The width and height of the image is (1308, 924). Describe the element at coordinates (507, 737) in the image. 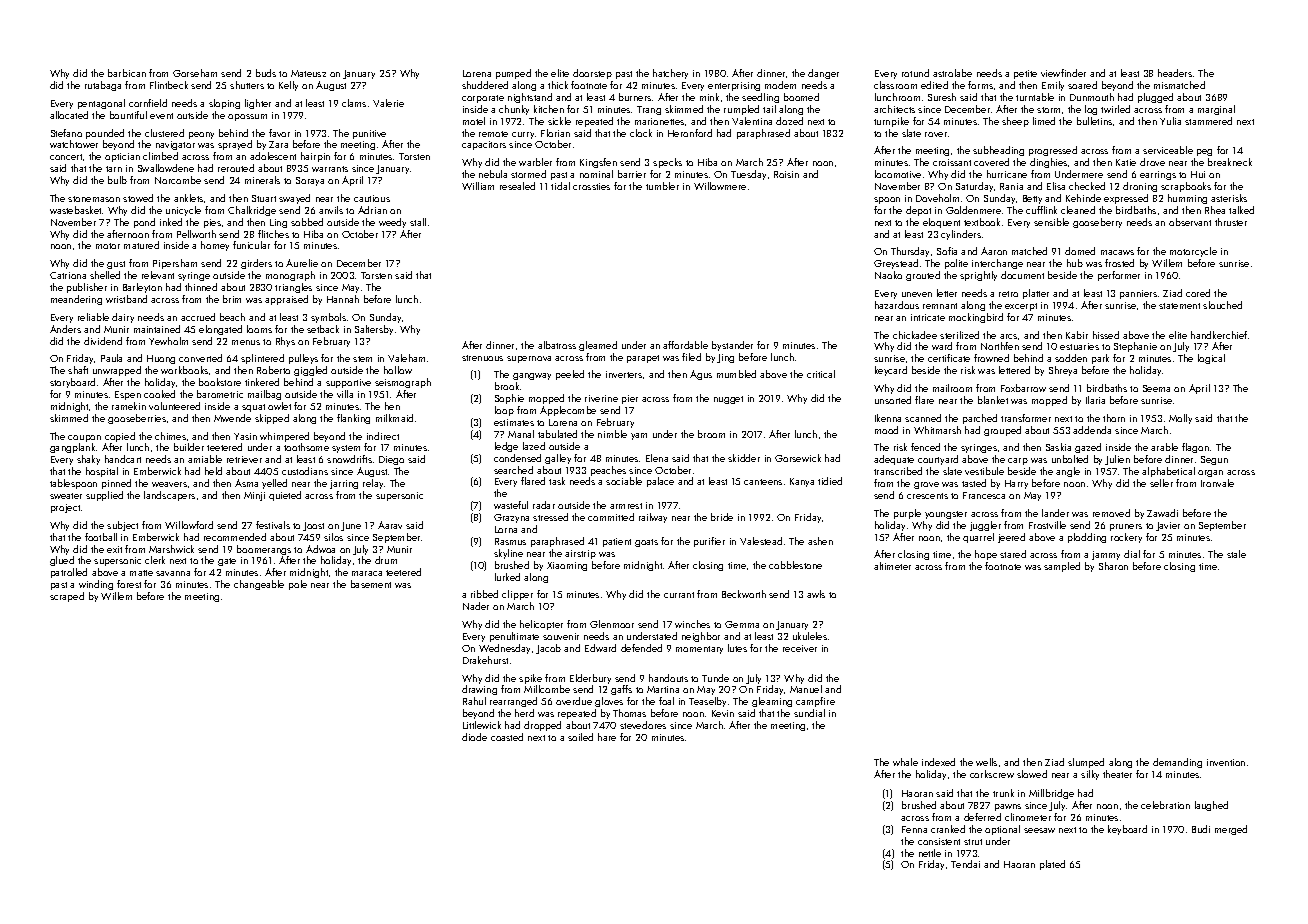

I see `coasted` at that location.
